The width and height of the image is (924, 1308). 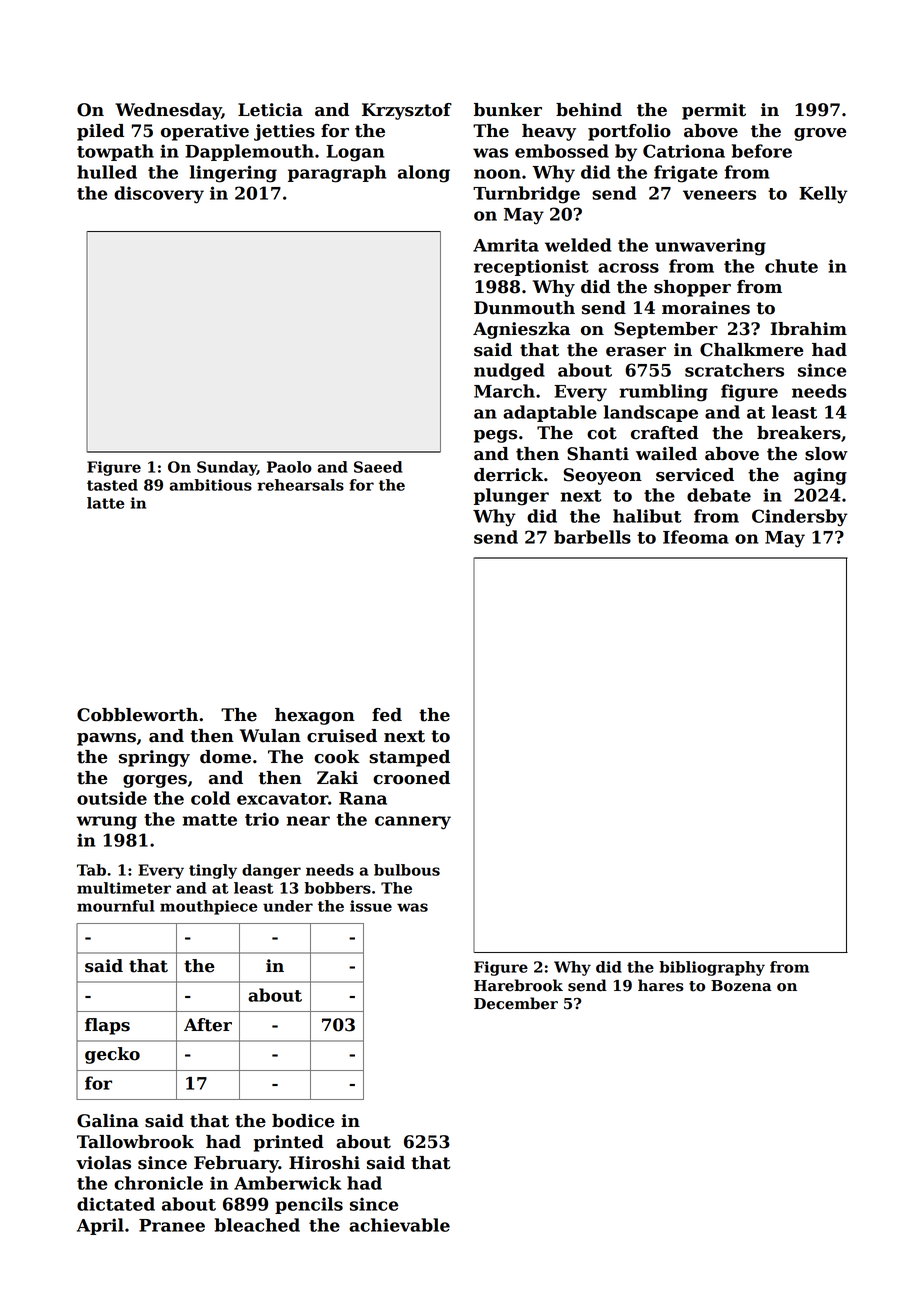 I want to click on fed, so click(x=387, y=715).
